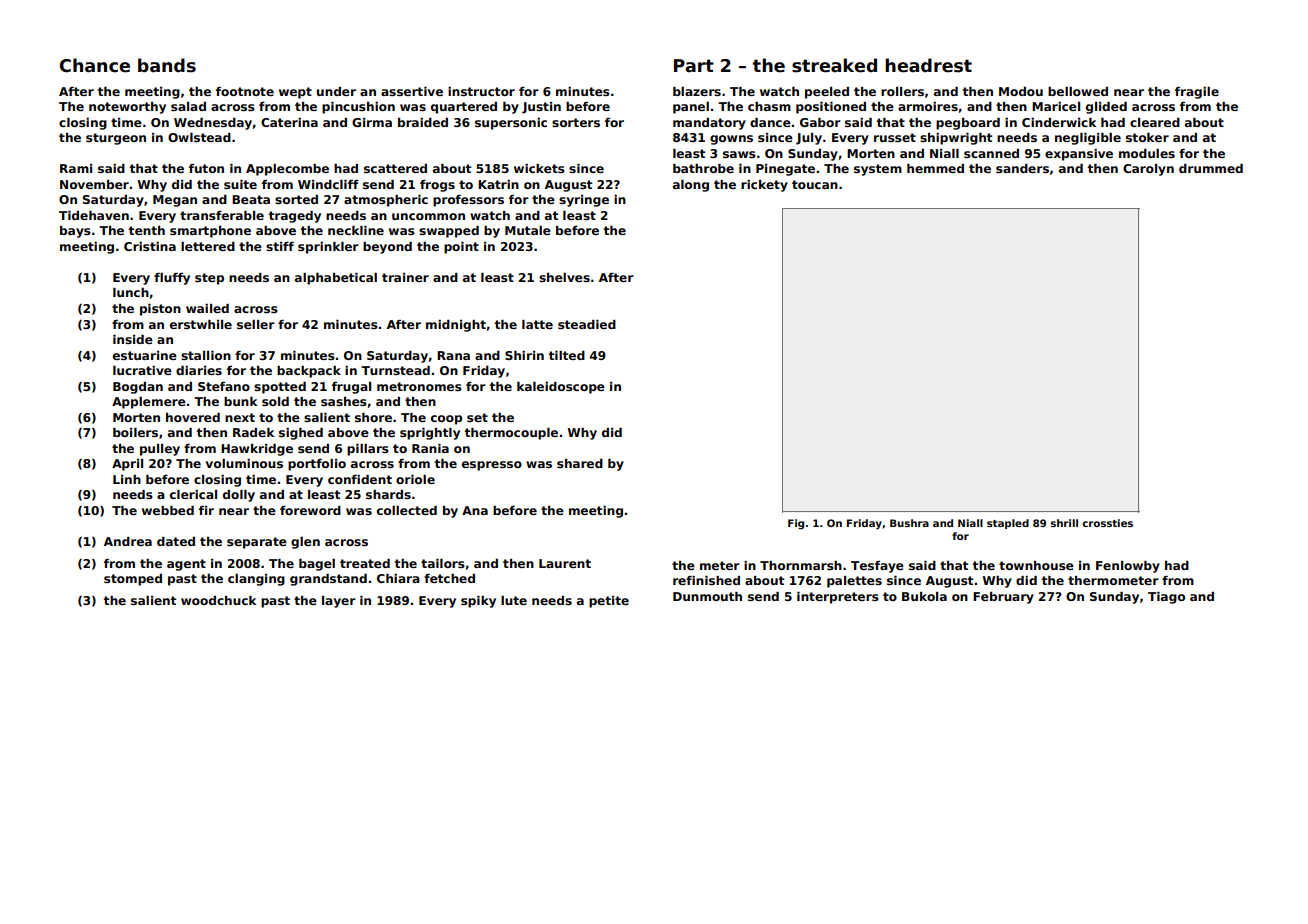 The image size is (1308, 924). What do you see at coordinates (407, 510) in the screenshot?
I see `collected` at bounding box center [407, 510].
